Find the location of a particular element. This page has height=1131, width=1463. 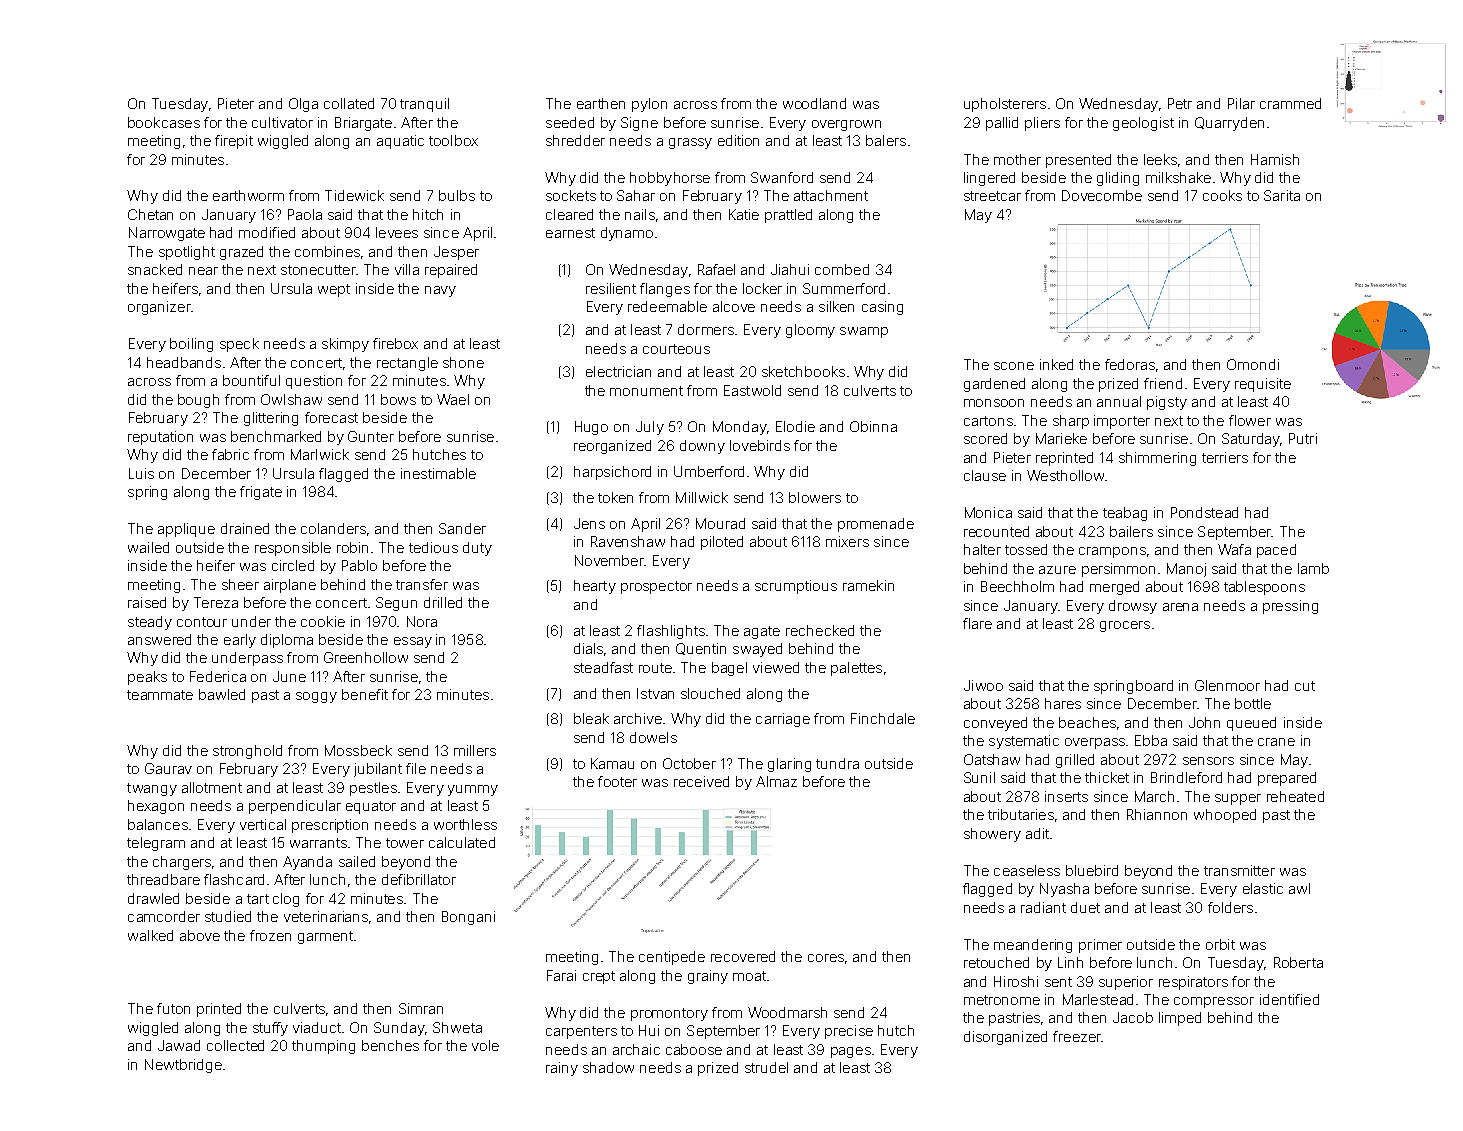

balers is located at coordinates (886, 140).
